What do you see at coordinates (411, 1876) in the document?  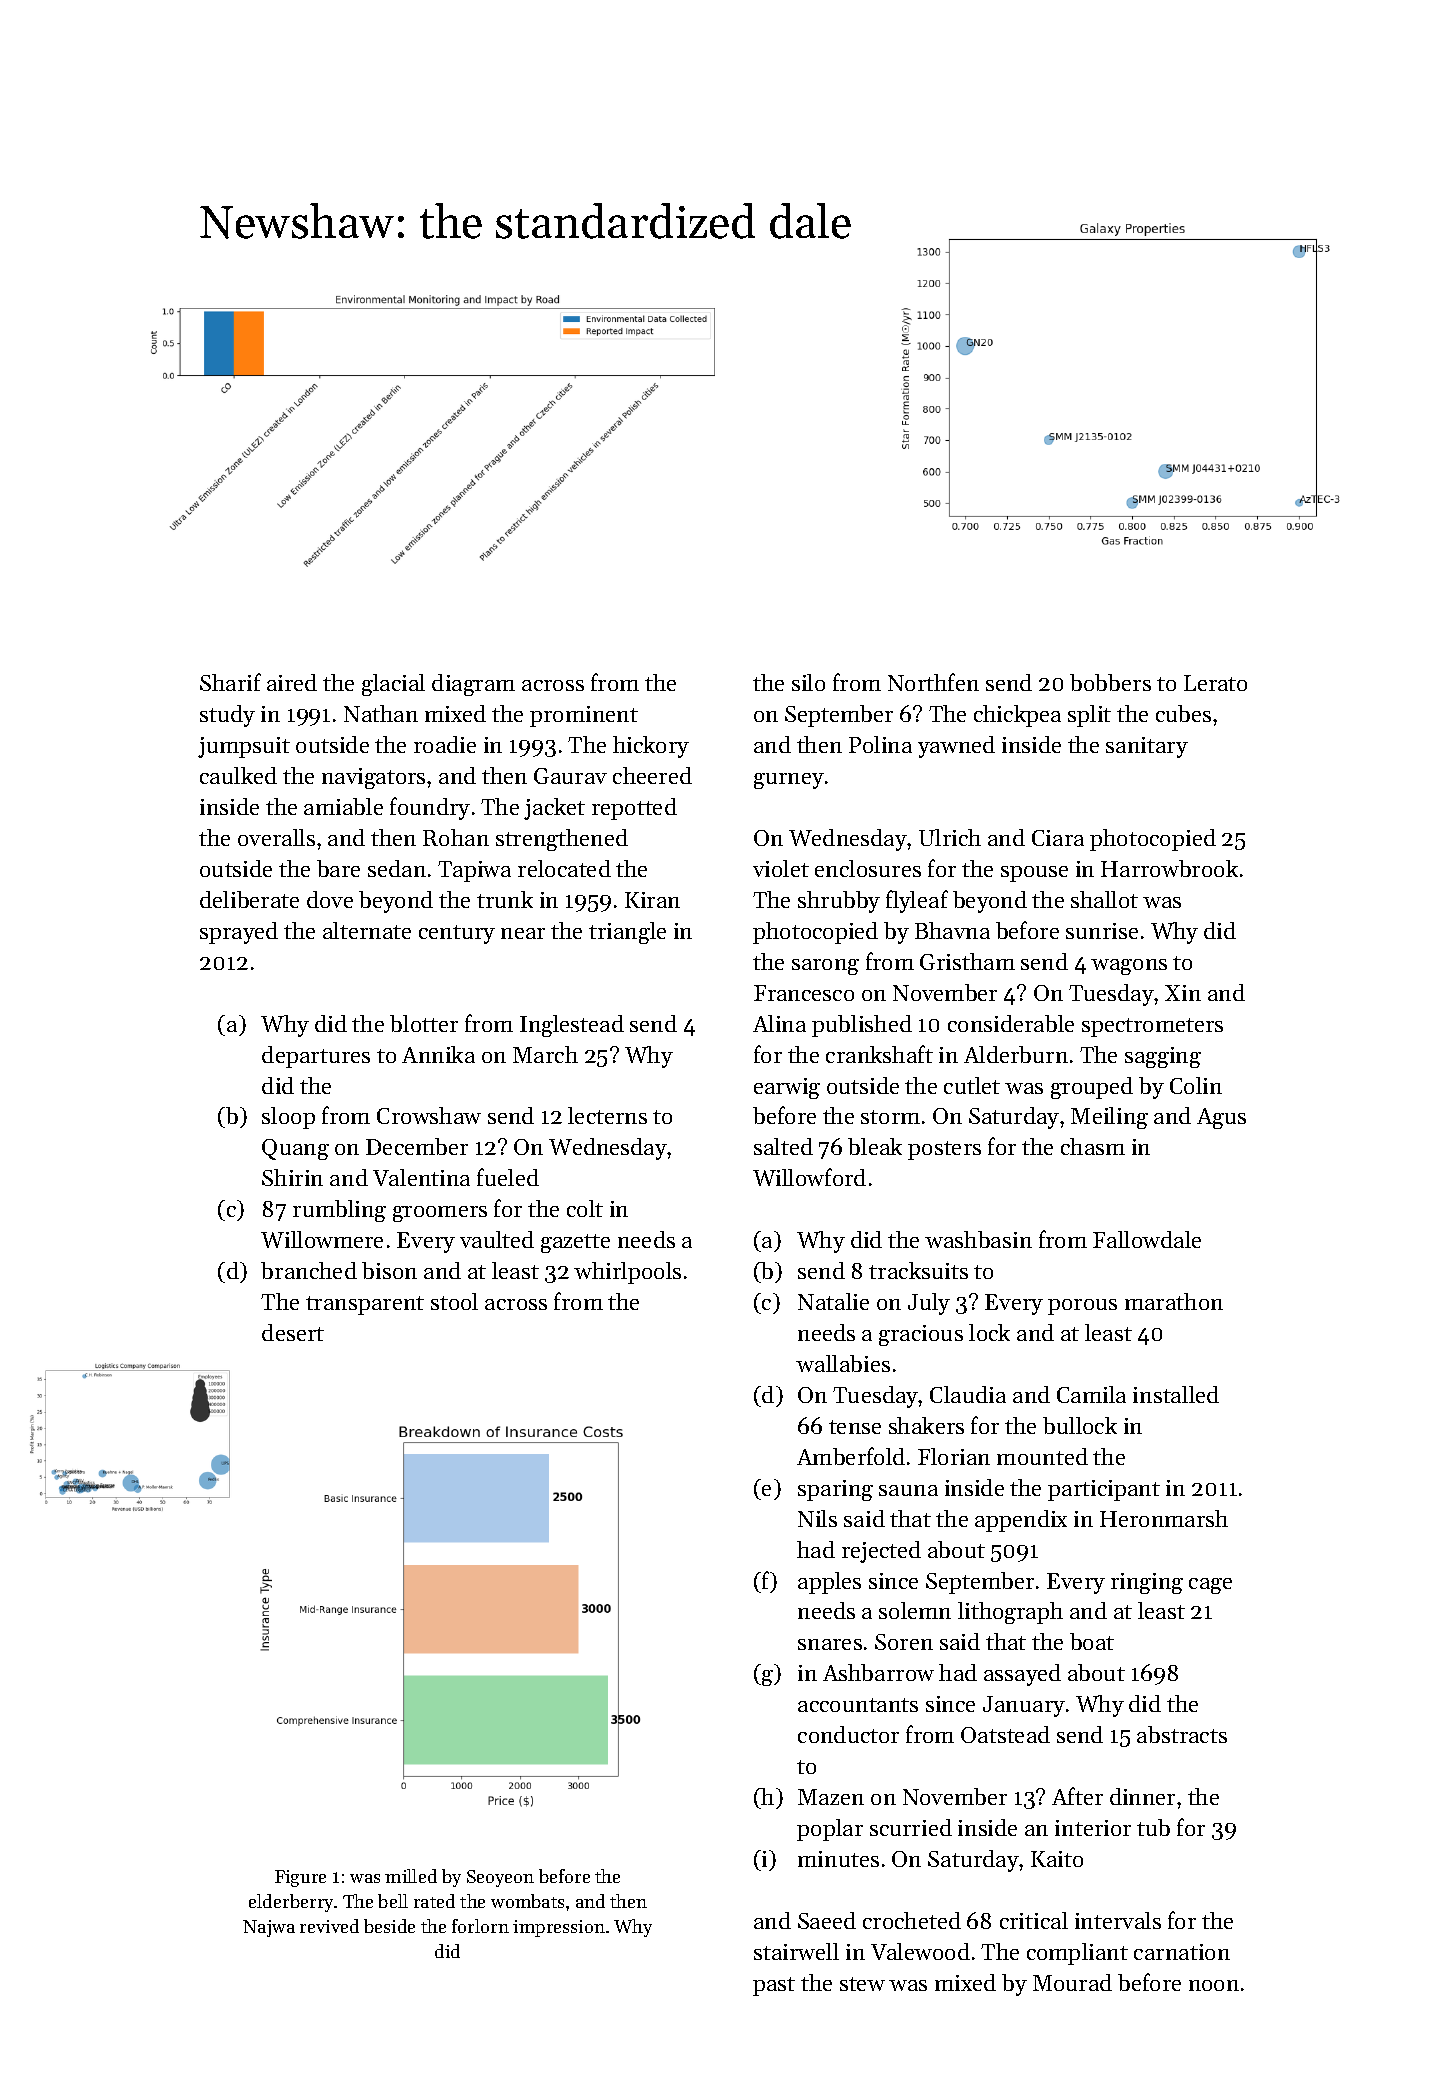 I see `milled` at bounding box center [411, 1876].
